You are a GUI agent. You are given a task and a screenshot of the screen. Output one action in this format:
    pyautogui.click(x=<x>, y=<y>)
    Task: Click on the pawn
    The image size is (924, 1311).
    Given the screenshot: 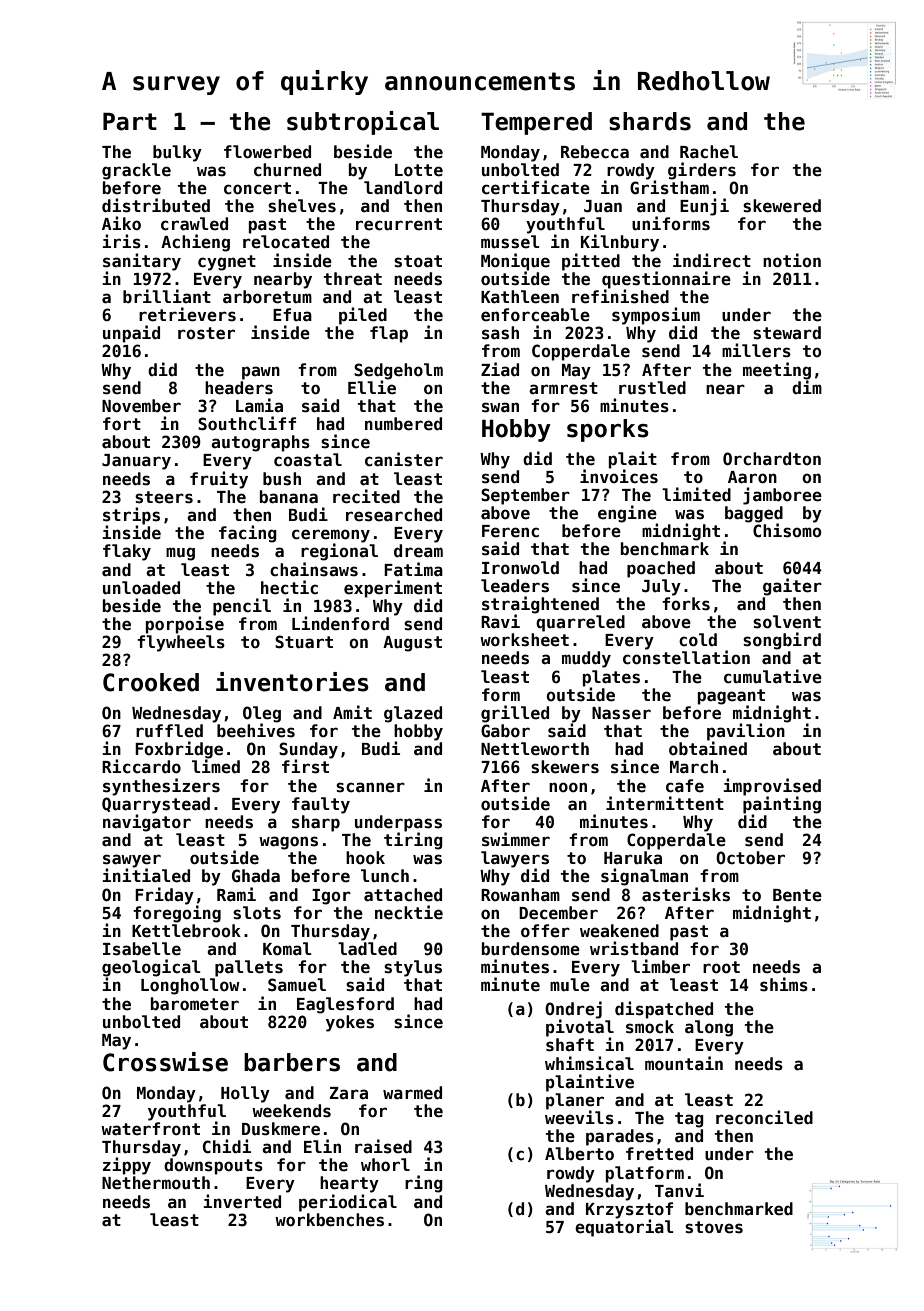 What is the action you would take?
    pyautogui.click(x=261, y=373)
